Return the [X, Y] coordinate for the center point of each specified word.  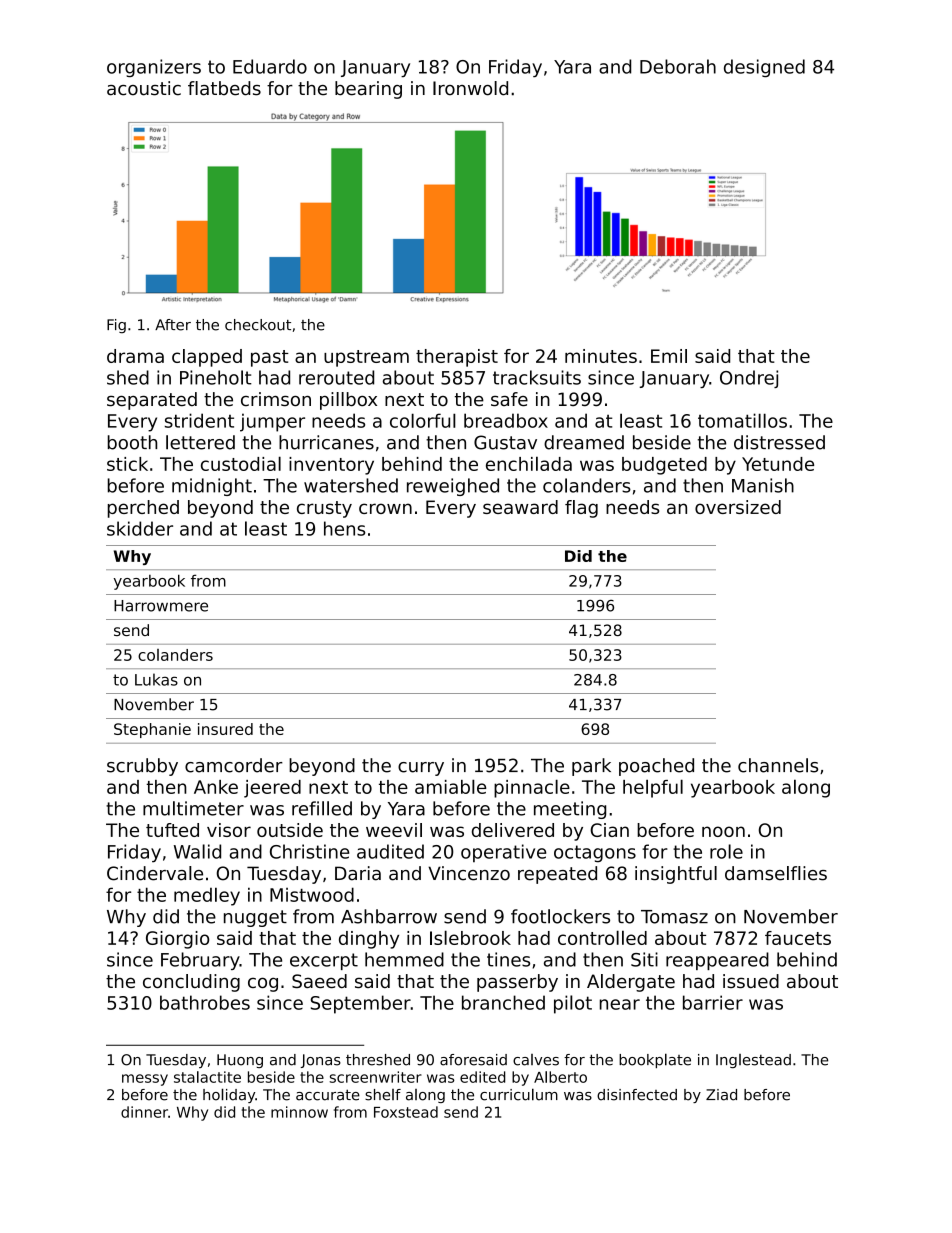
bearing [368, 90]
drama [135, 356]
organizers [154, 68]
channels [778, 765]
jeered [272, 789]
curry [421, 769]
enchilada [529, 463]
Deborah [678, 66]
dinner [144, 1112]
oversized [738, 507]
